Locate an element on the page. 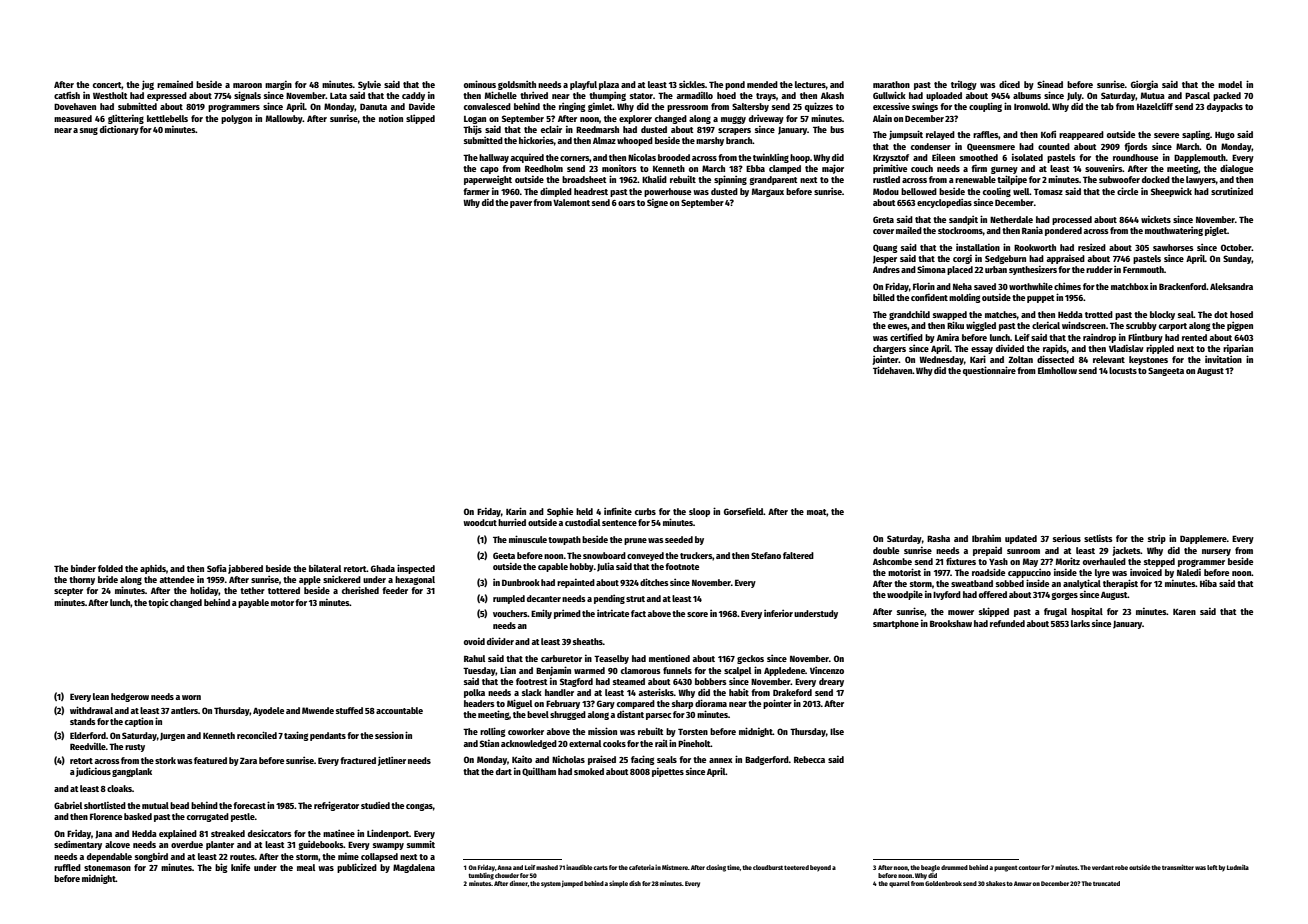 The width and height of the page is (1308, 924). Tidehaven is located at coordinates (892, 370).
